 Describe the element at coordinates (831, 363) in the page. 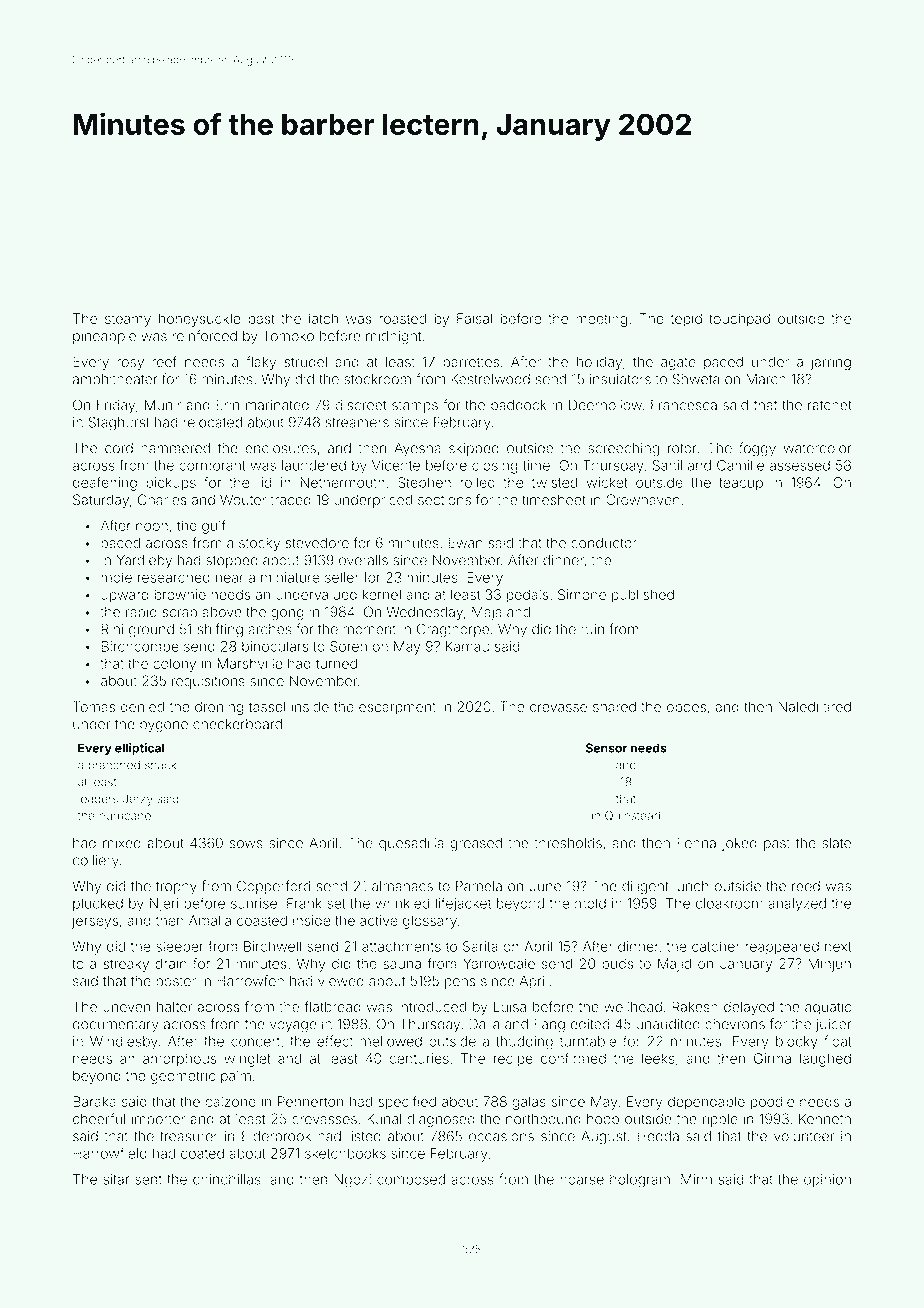

I see `jarring` at that location.
